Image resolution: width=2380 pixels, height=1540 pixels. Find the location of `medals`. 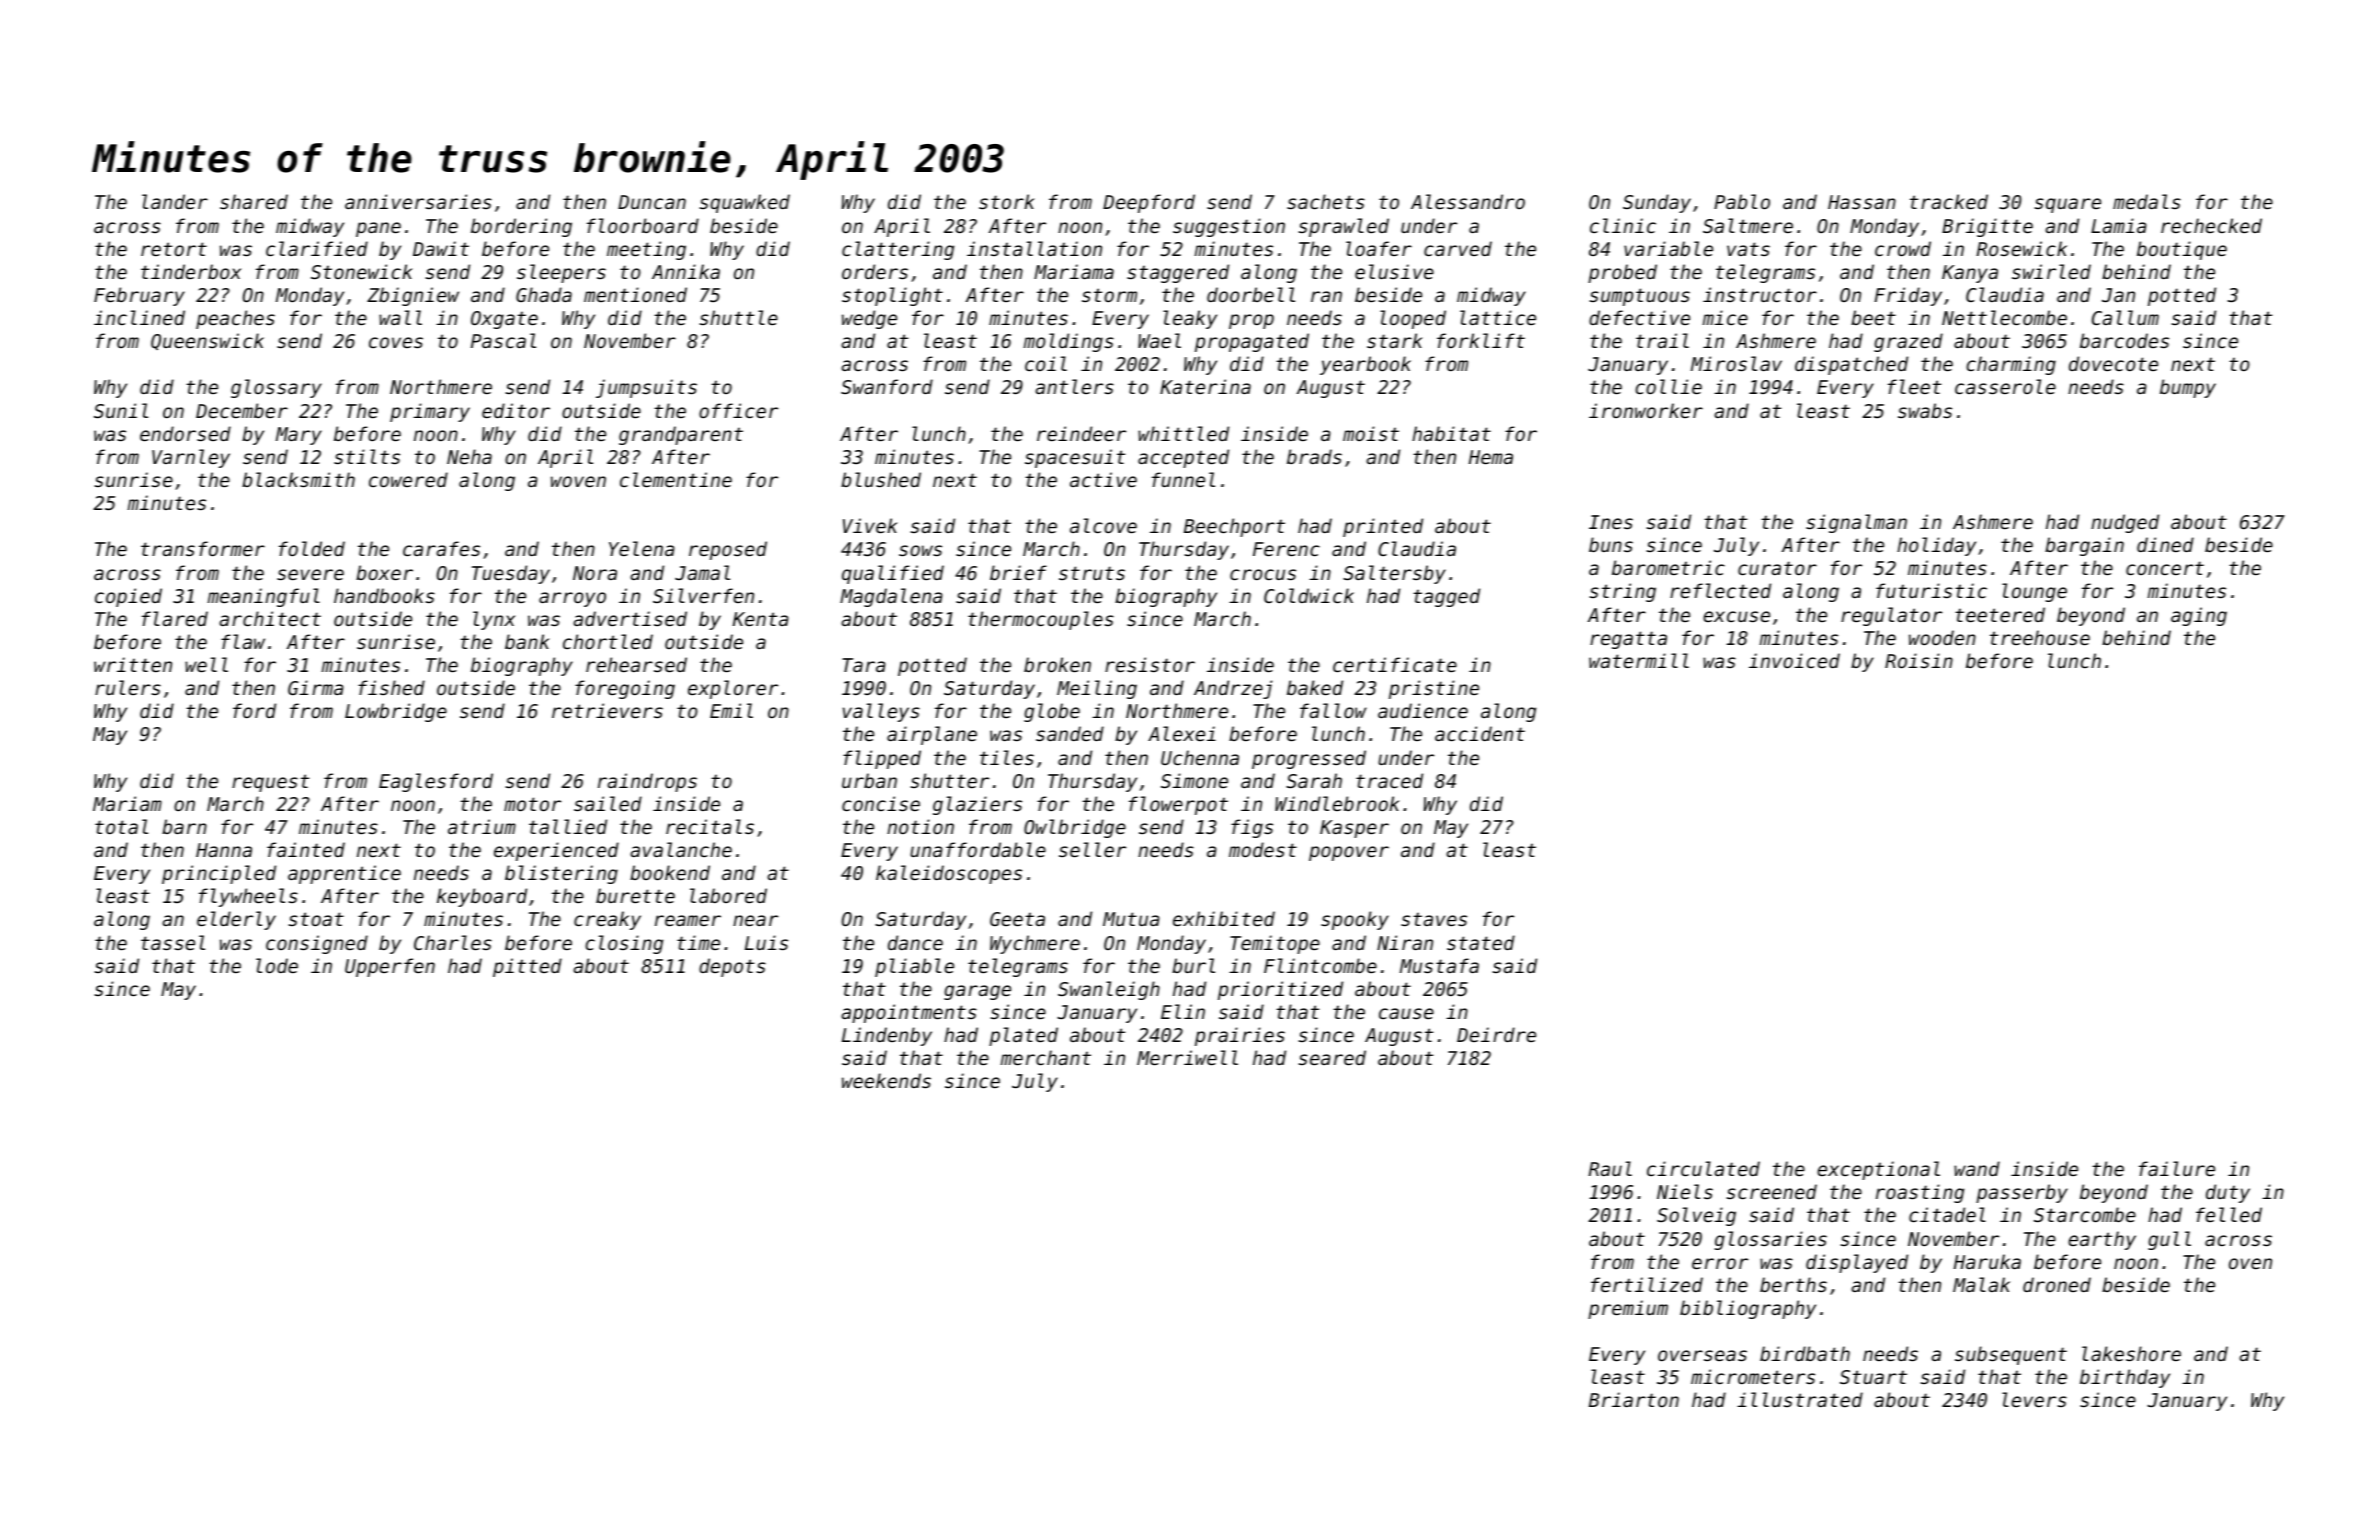

medals is located at coordinates (2147, 201).
